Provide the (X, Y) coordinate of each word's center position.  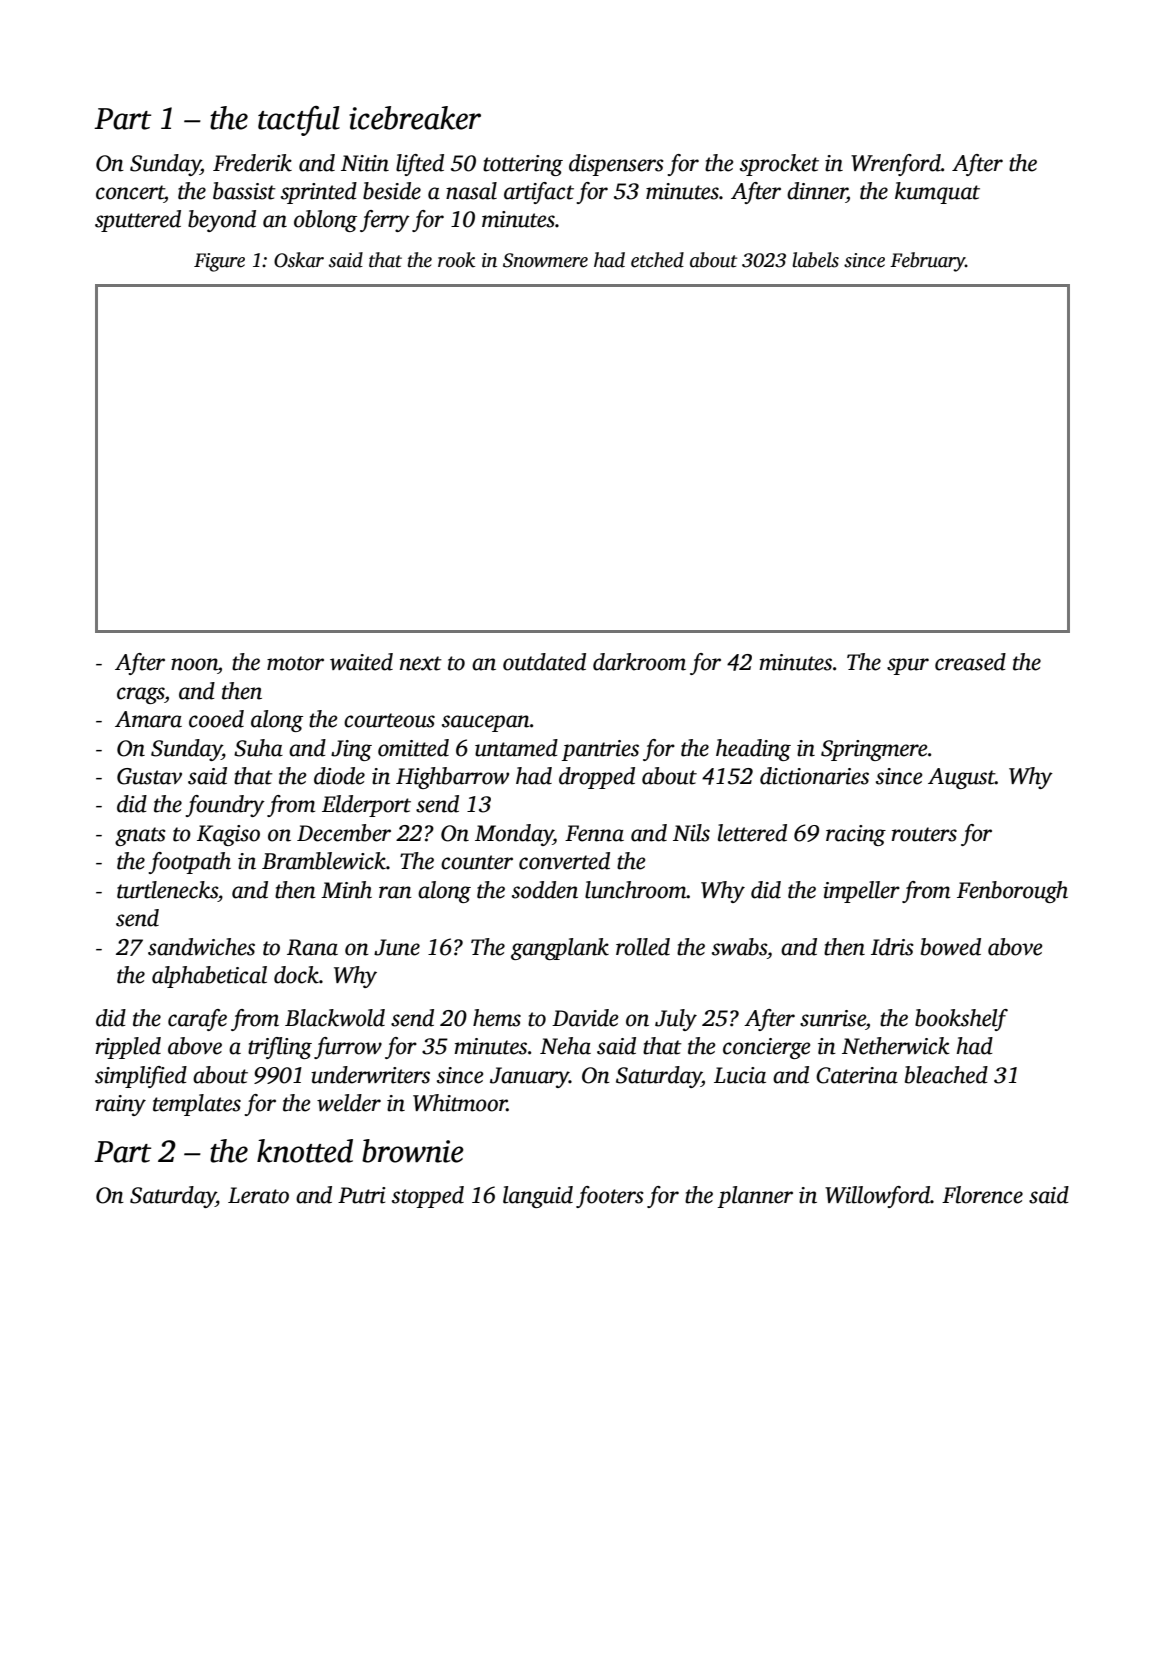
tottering (523, 165)
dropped (597, 778)
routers (924, 834)
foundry (225, 806)
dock (296, 975)
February (928, 262)
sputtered (138, 221)
